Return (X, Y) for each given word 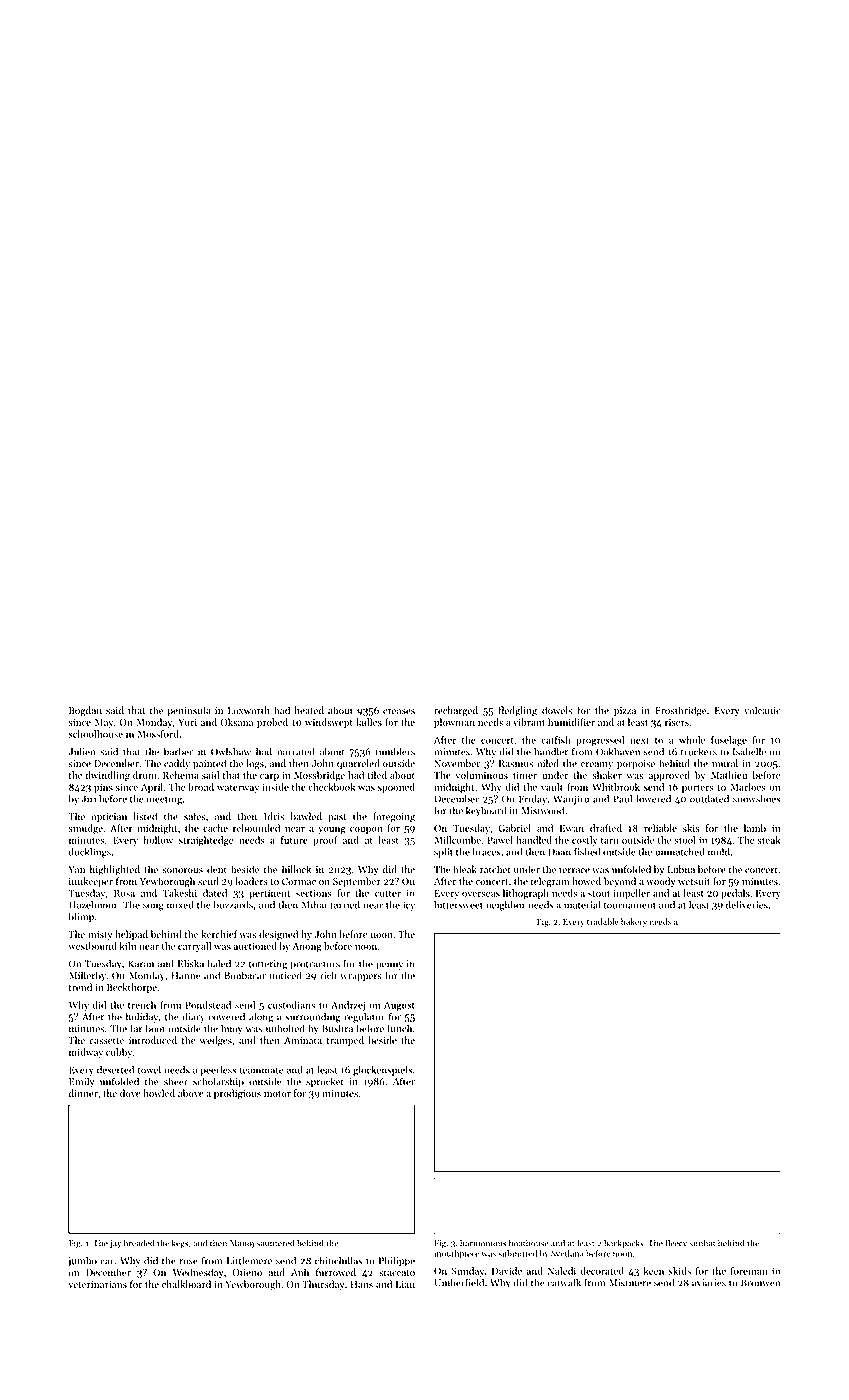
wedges (216, 1041)
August (399, 1006)
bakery (634, 922)
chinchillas (338, 1260)
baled (219, 963)
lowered (653, 799)
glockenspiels (382, 1071)
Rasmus (516, 764)
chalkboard (186, 1284)
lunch (400, 1028)
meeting (164, 800)
